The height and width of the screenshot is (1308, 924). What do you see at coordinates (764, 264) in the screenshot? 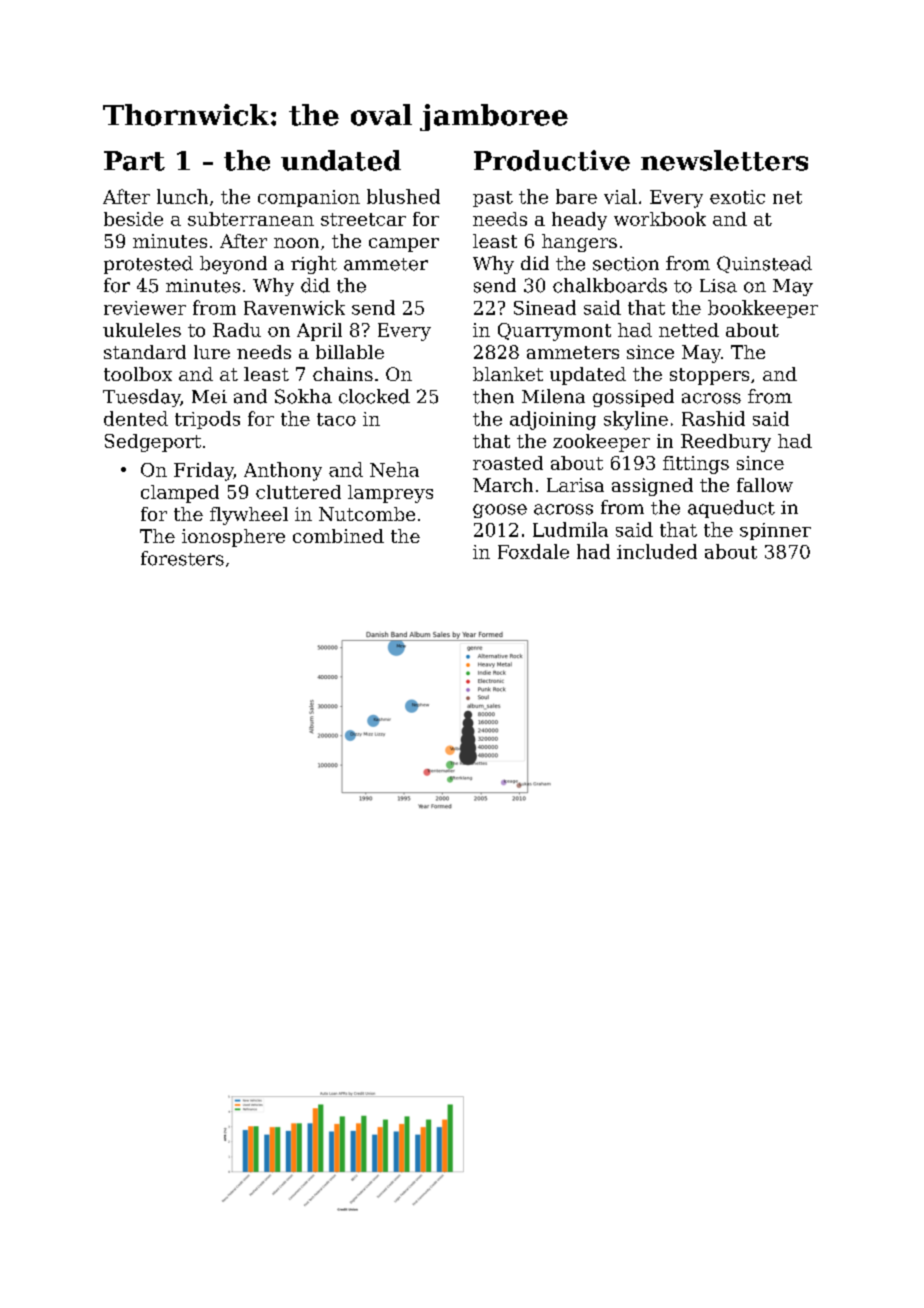
I see `Quinstead` at bounding box center [764, 264].
